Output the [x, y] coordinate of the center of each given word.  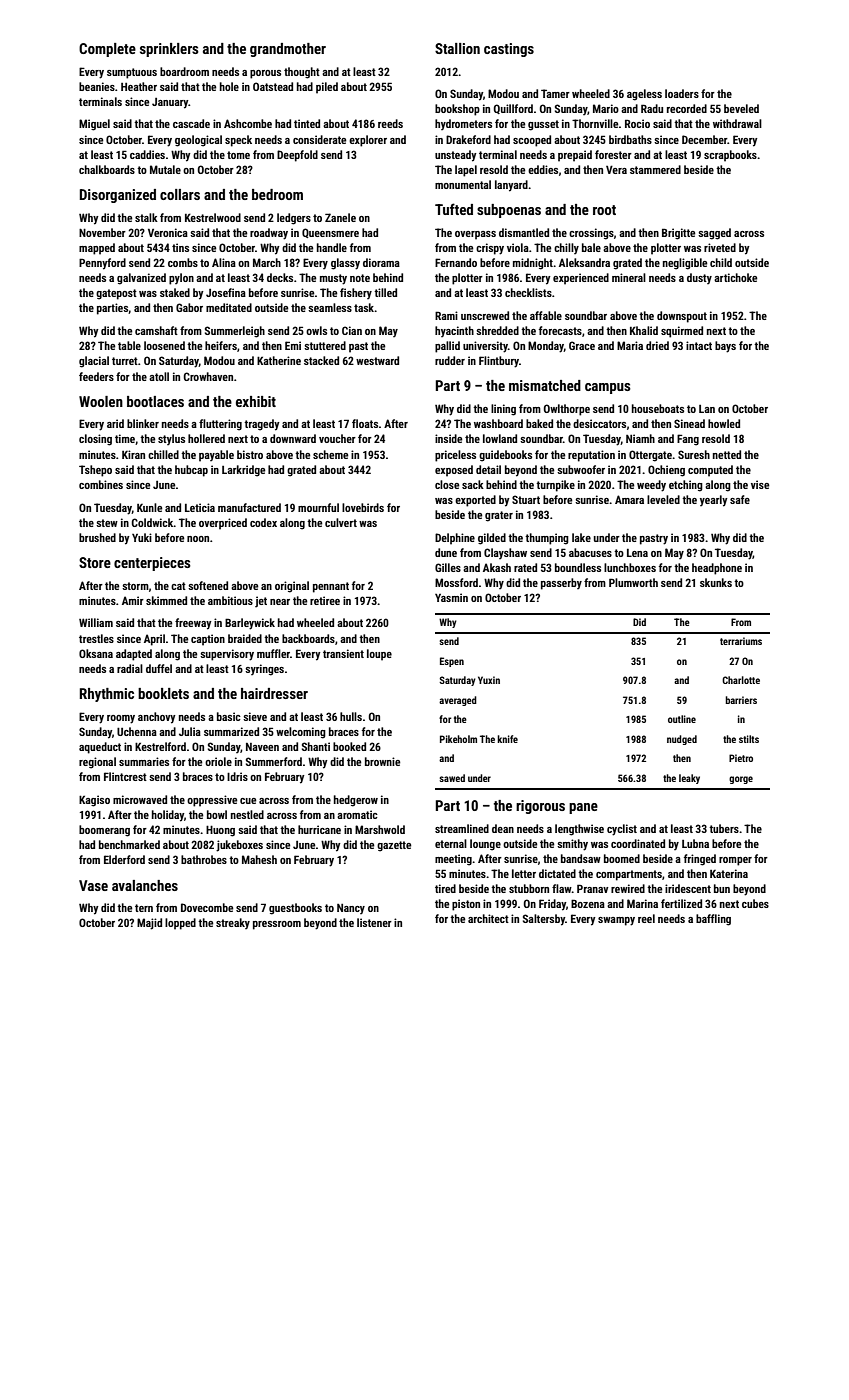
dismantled [524, 232]
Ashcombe [248, 123]
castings [509, 50]
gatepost [116, 294]
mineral [629, 277]
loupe [379, 655]
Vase [93, 885]
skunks [716, 582]
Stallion [457, 48]
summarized [231, 731]
